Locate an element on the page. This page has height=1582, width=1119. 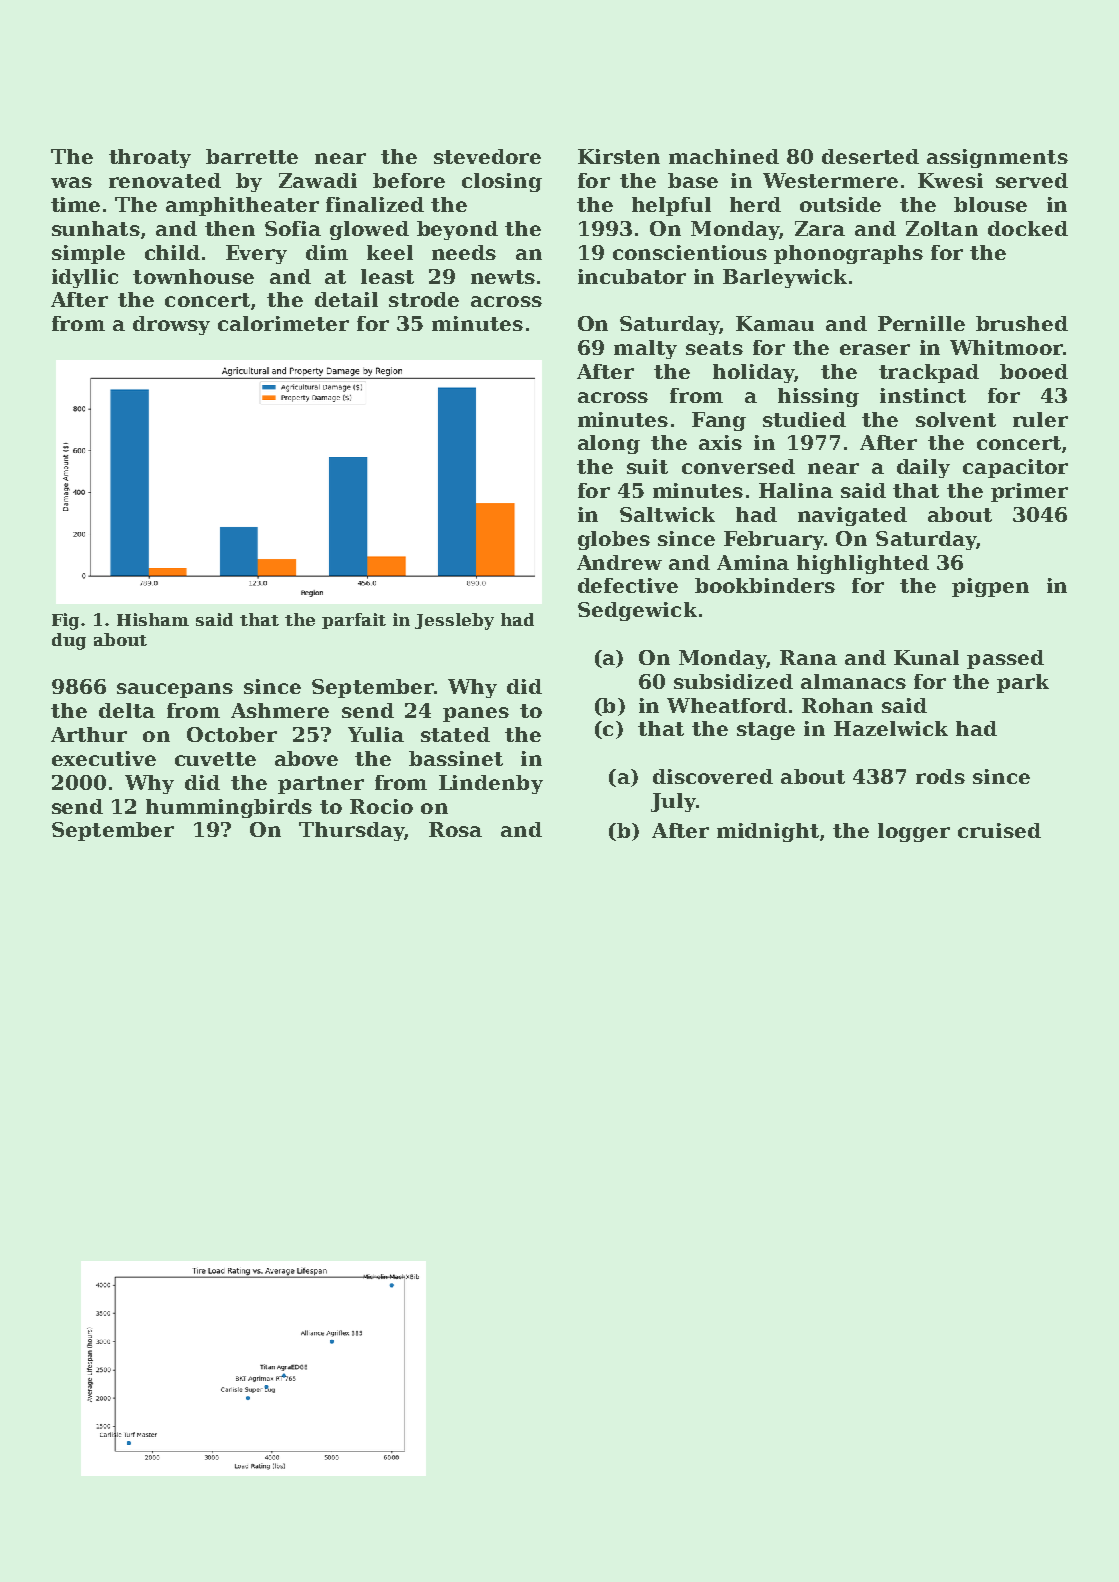
drowsy is located at coordinates (171, 325).
